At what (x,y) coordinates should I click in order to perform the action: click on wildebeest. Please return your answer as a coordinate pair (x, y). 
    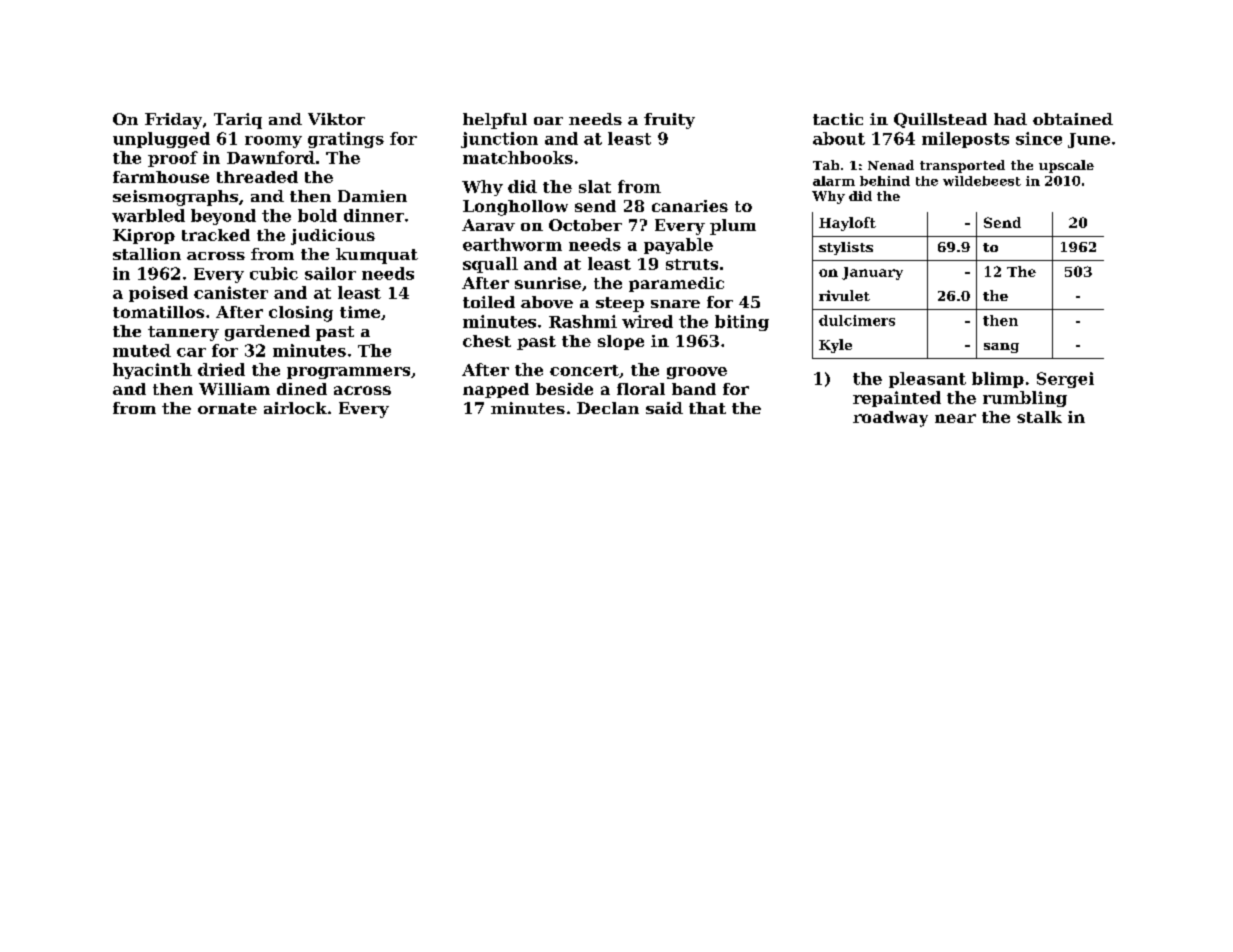
    Looking at the image, I should click on (982, 181).
